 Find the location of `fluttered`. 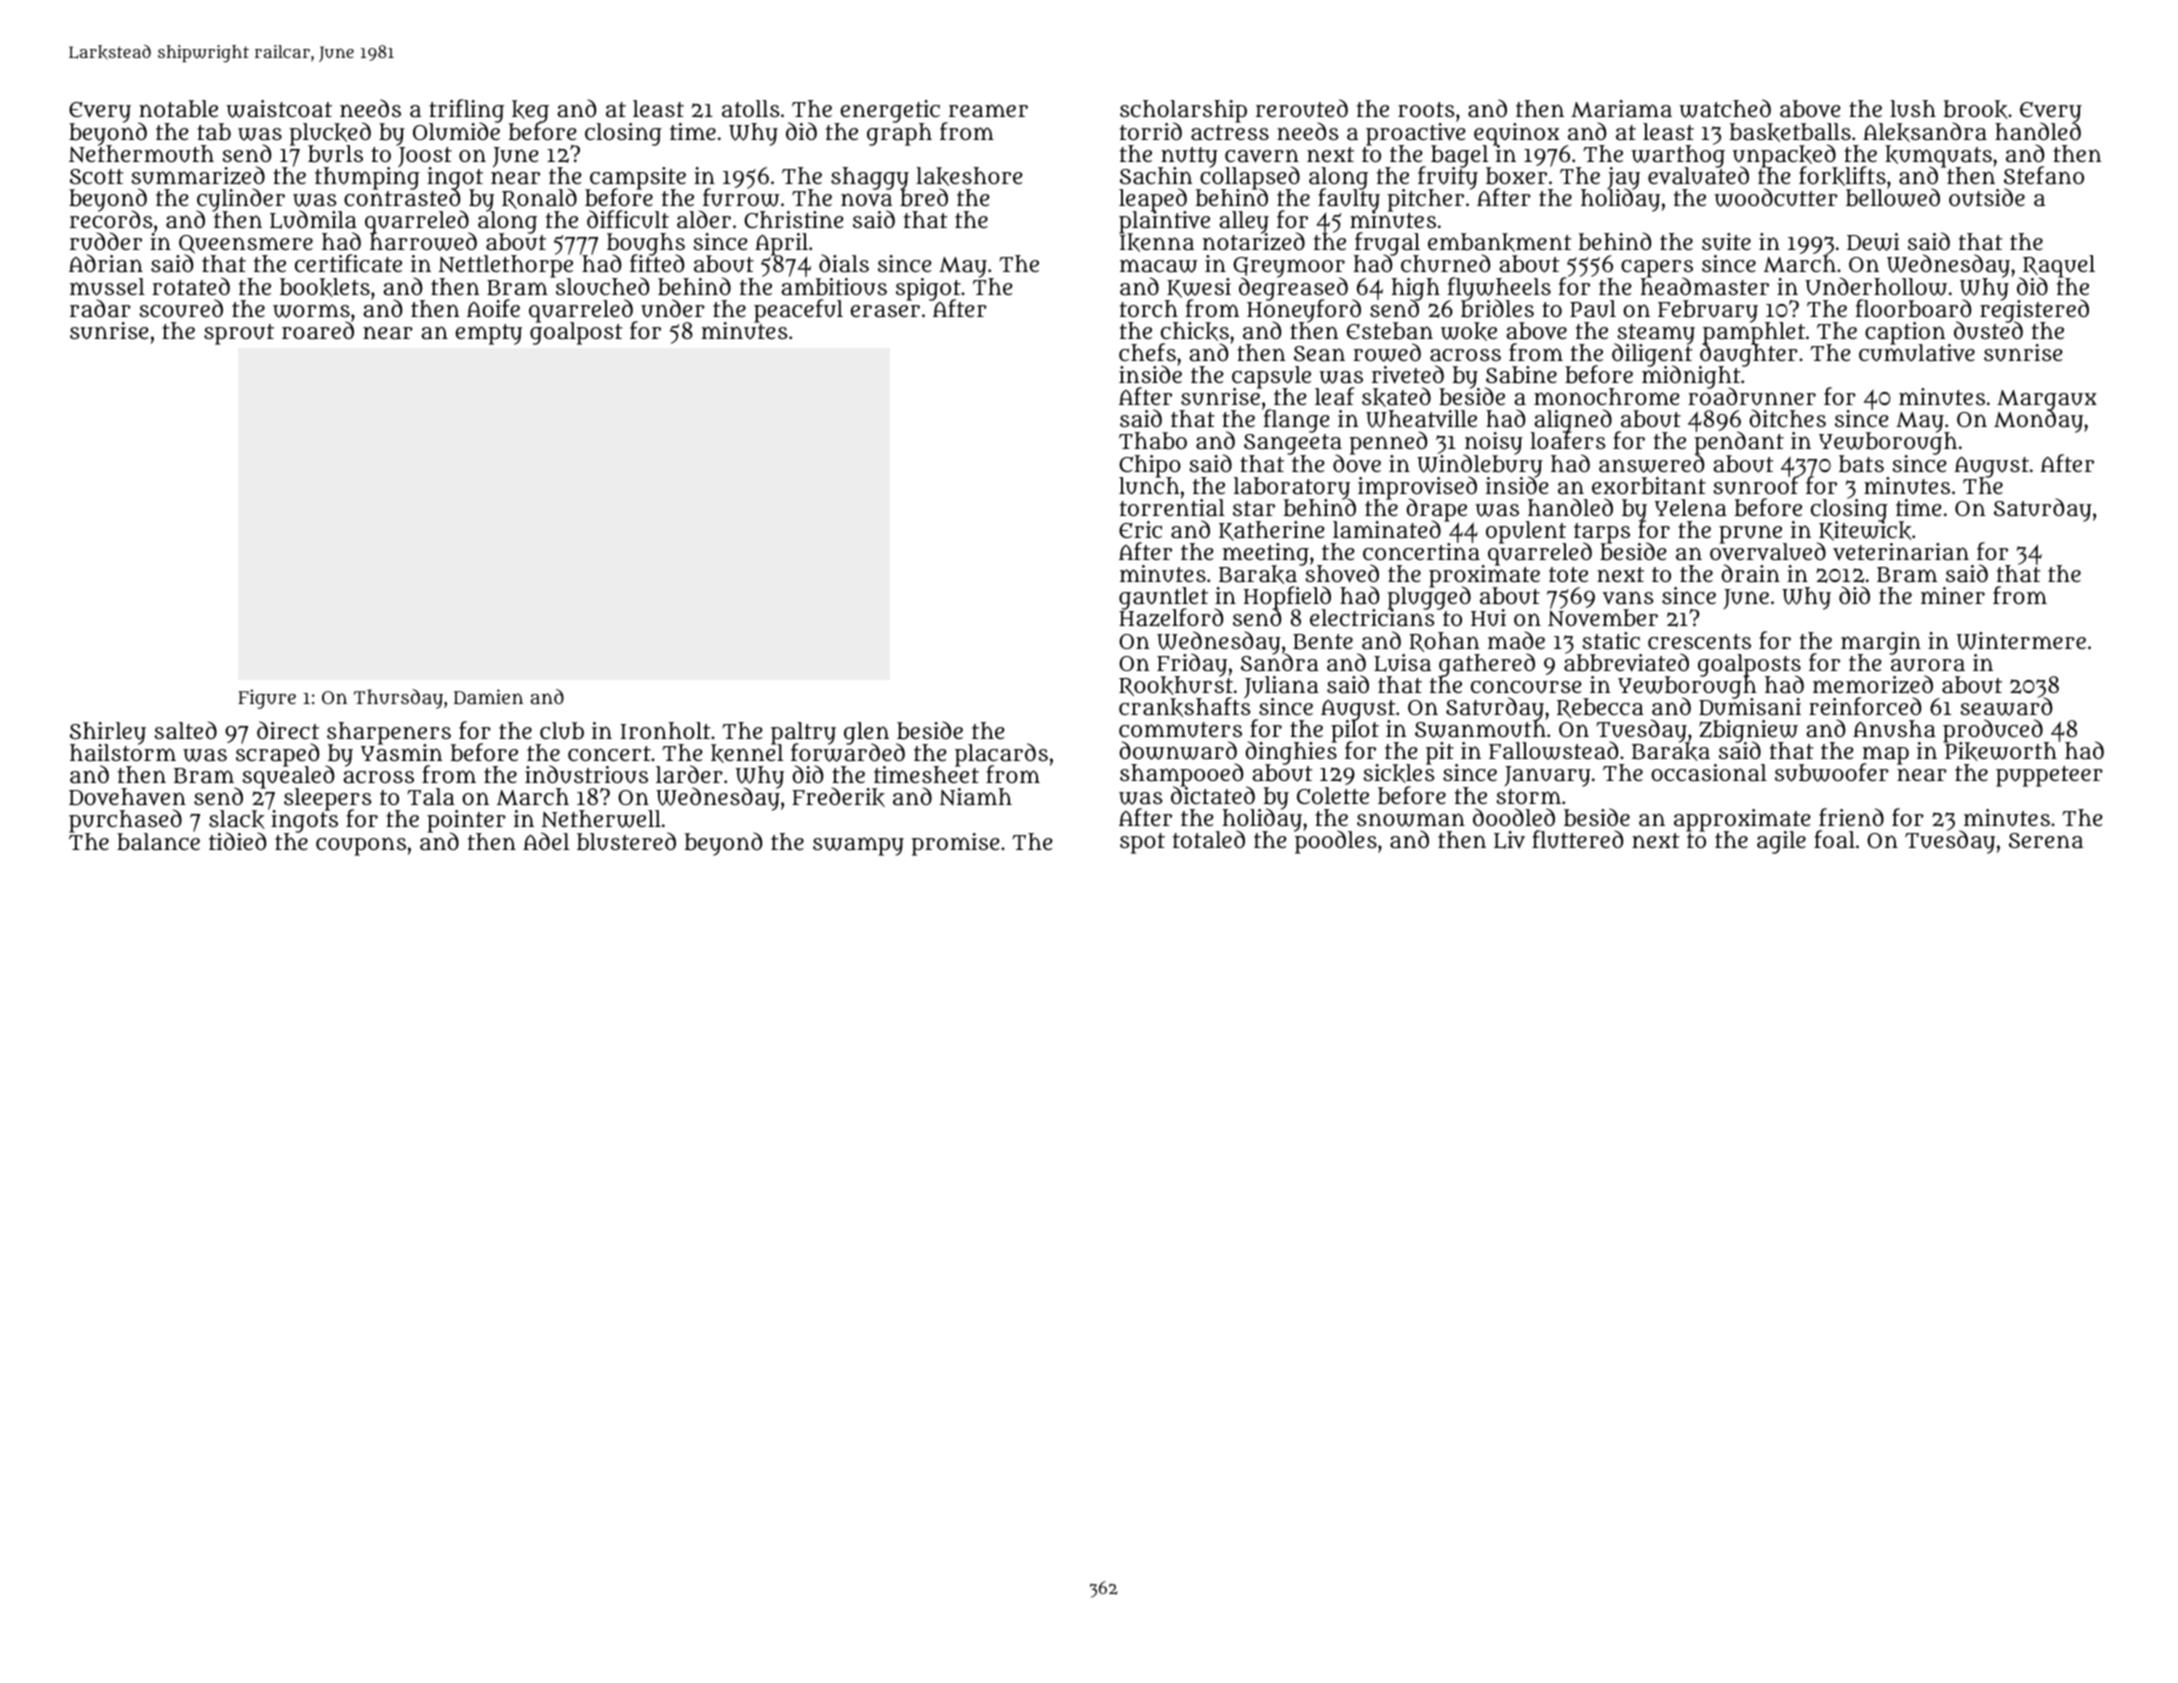

fluttered is located at coordinates (1577, 839).
